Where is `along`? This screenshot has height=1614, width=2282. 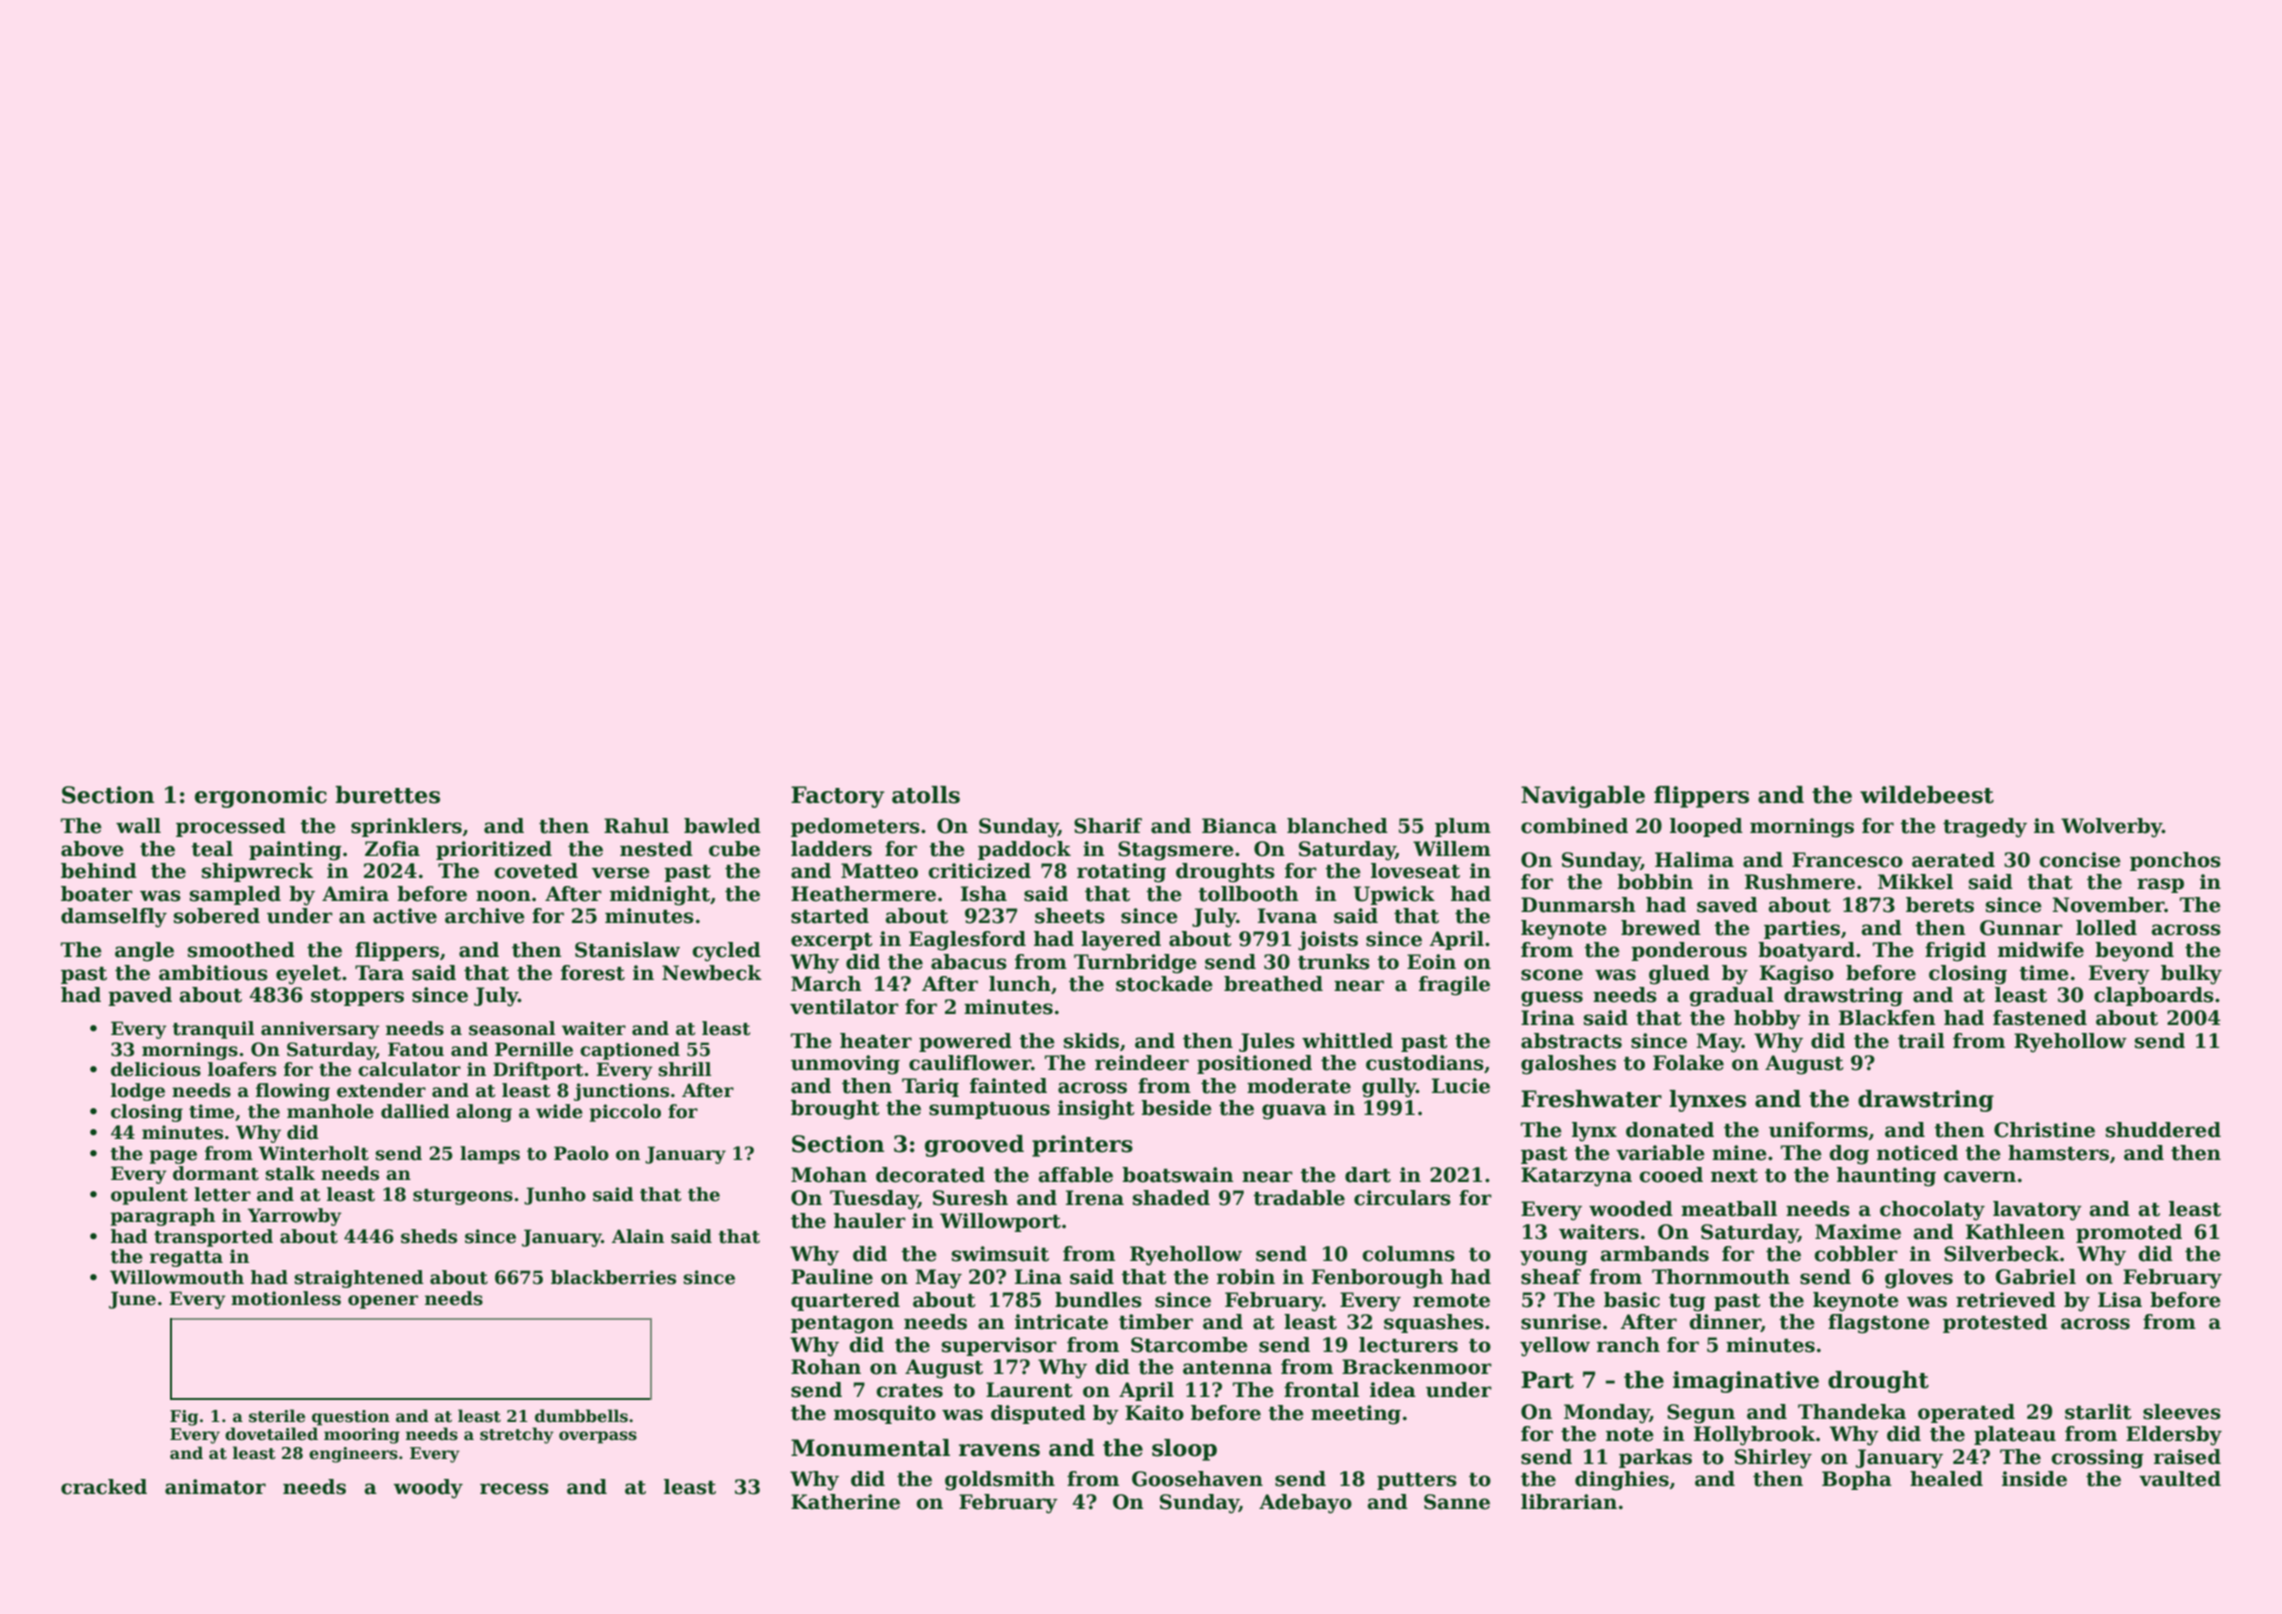
along is located at coordinates (484, 1113).
